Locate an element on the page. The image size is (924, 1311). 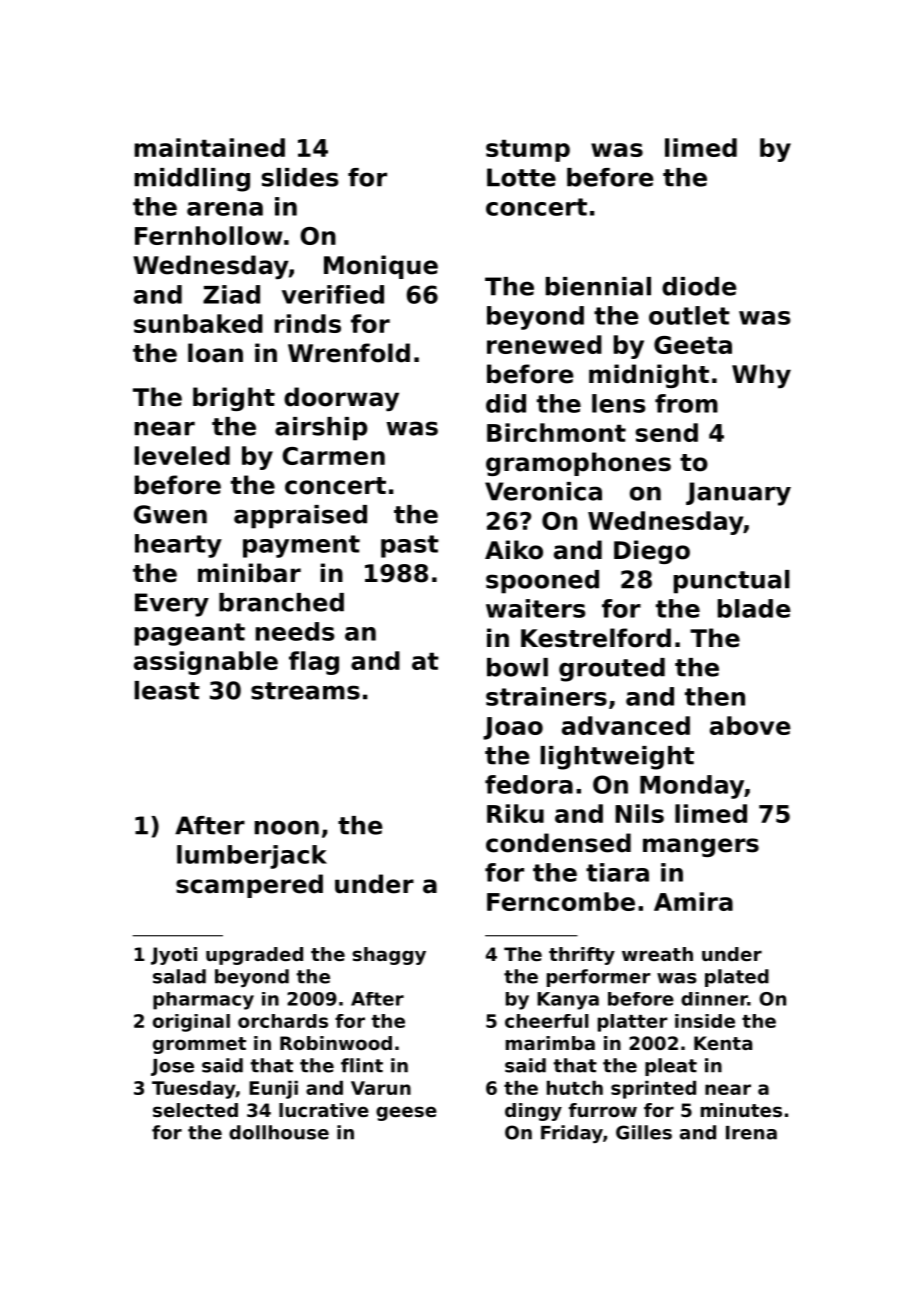
flag is located at coordinates (314, 663).
